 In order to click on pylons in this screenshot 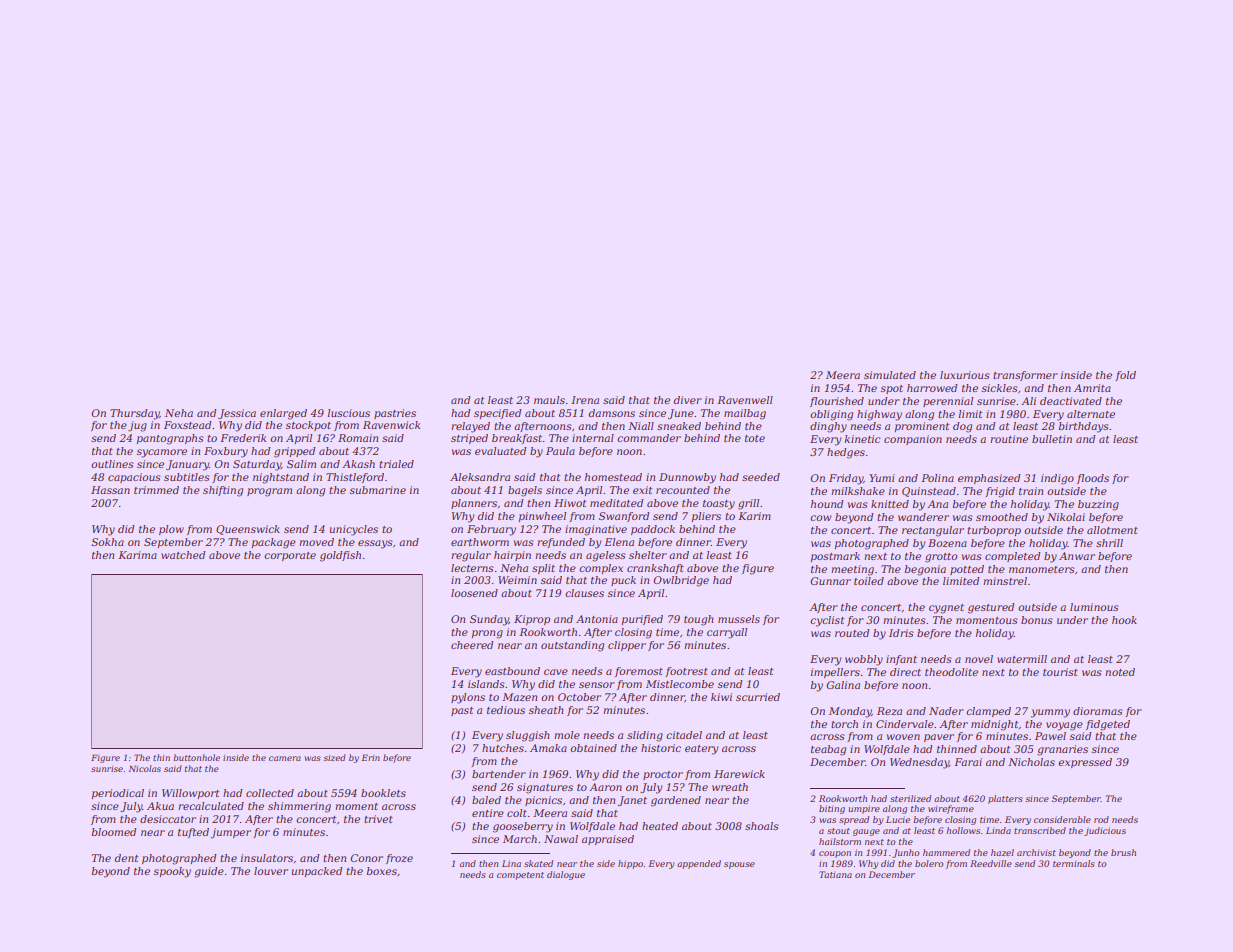, I will do `click(468, 698)`.
